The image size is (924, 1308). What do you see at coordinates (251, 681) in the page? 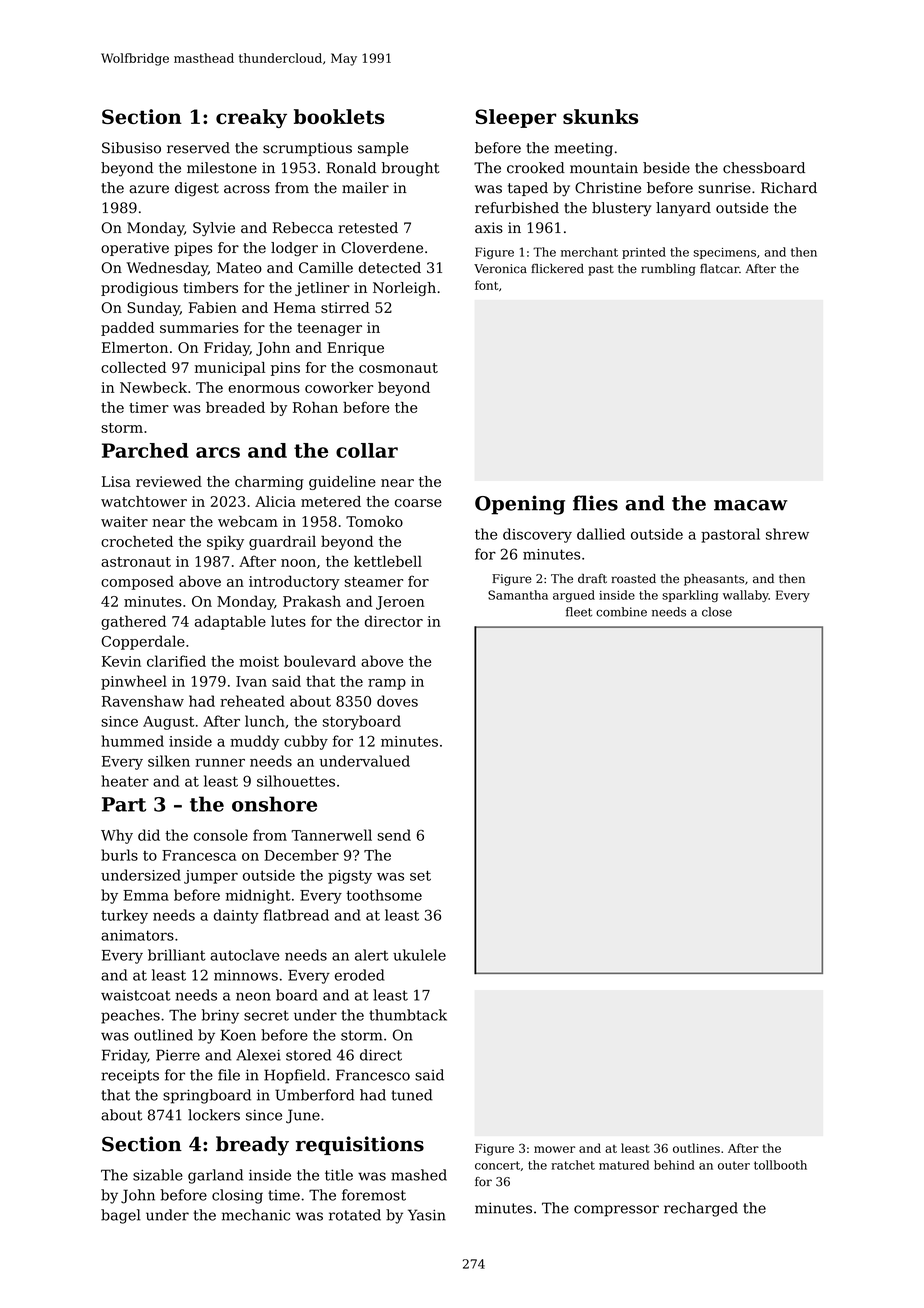
I see `Ivan` at bounding box center [251, 681].
